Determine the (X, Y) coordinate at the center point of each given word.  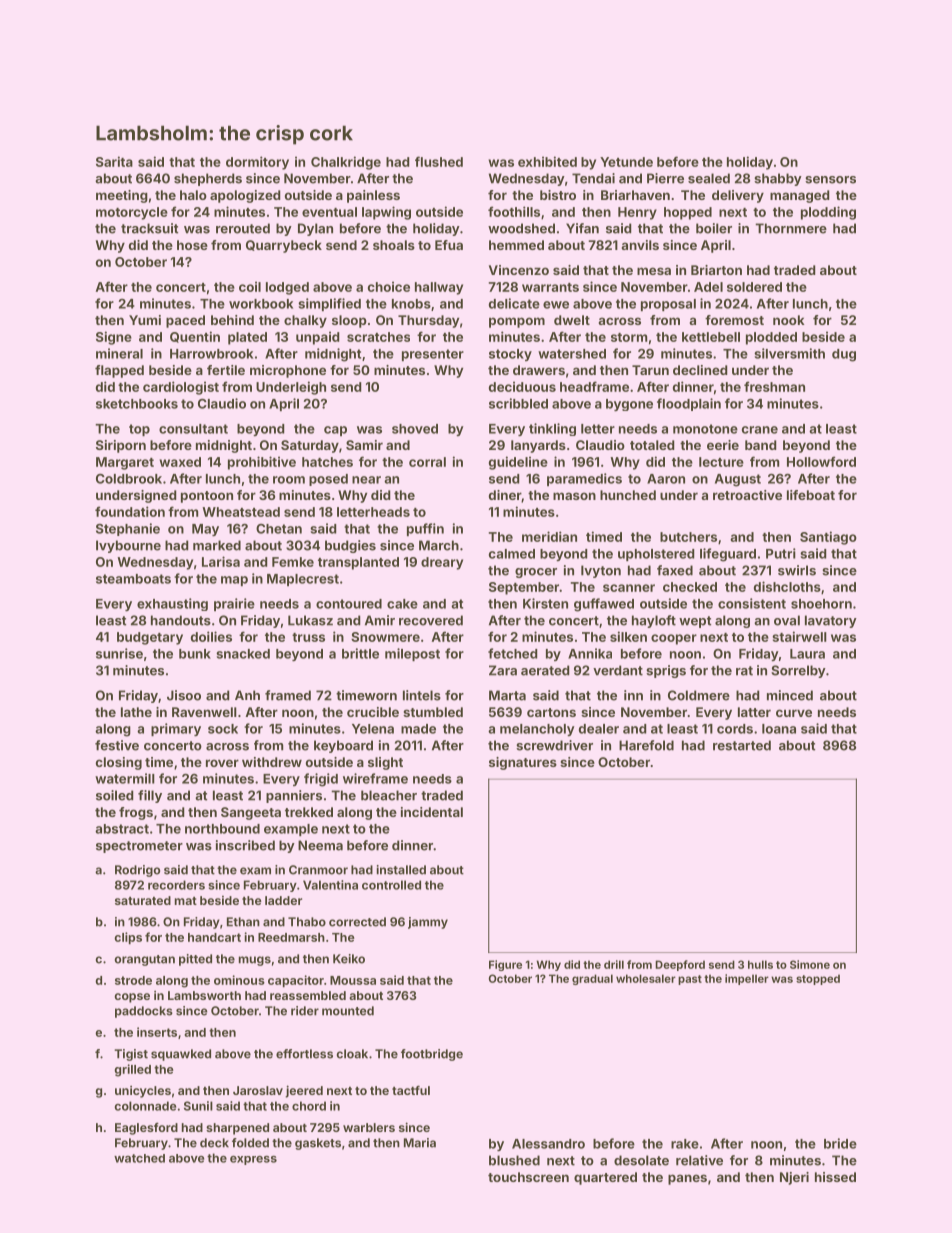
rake (685, 1144)
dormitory (257, 163)
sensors (830, 180)
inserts (157, 1032)
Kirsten (545, 603)
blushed (514, 1160)
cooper (674, 639)
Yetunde (626, 162)
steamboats (133, 579)
